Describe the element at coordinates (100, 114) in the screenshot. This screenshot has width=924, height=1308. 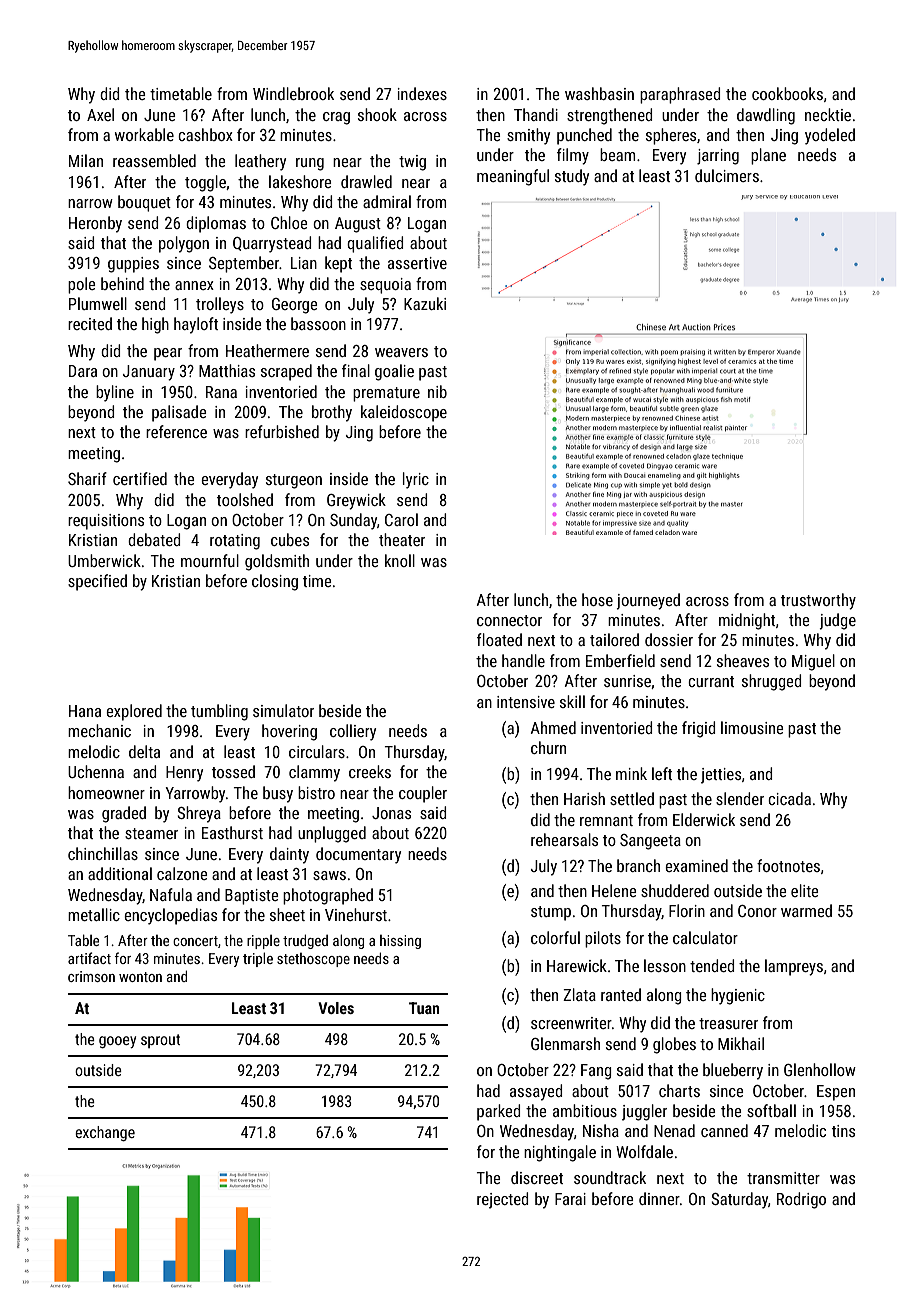
I see `Axel` at that location.
